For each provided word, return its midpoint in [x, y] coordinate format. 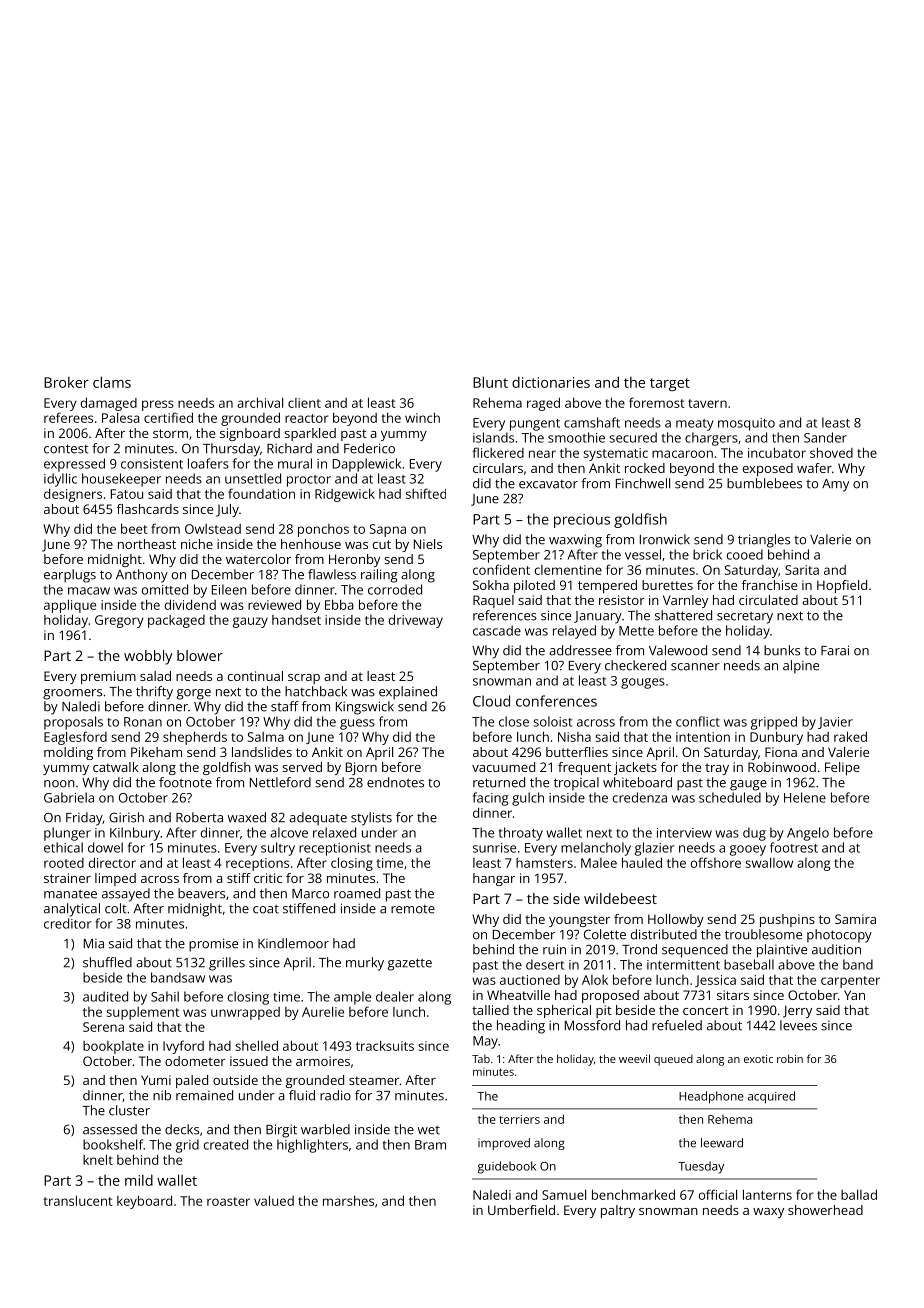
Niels [428, 544]
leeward [722, 1143]
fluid [302, 1095]
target [670, 384]
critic [268, 878]
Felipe [842, 768]
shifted [426, 493]
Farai [835, 650]
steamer [374, 1080]
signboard [250, 434]
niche [197, 544]
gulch [528, 799]
